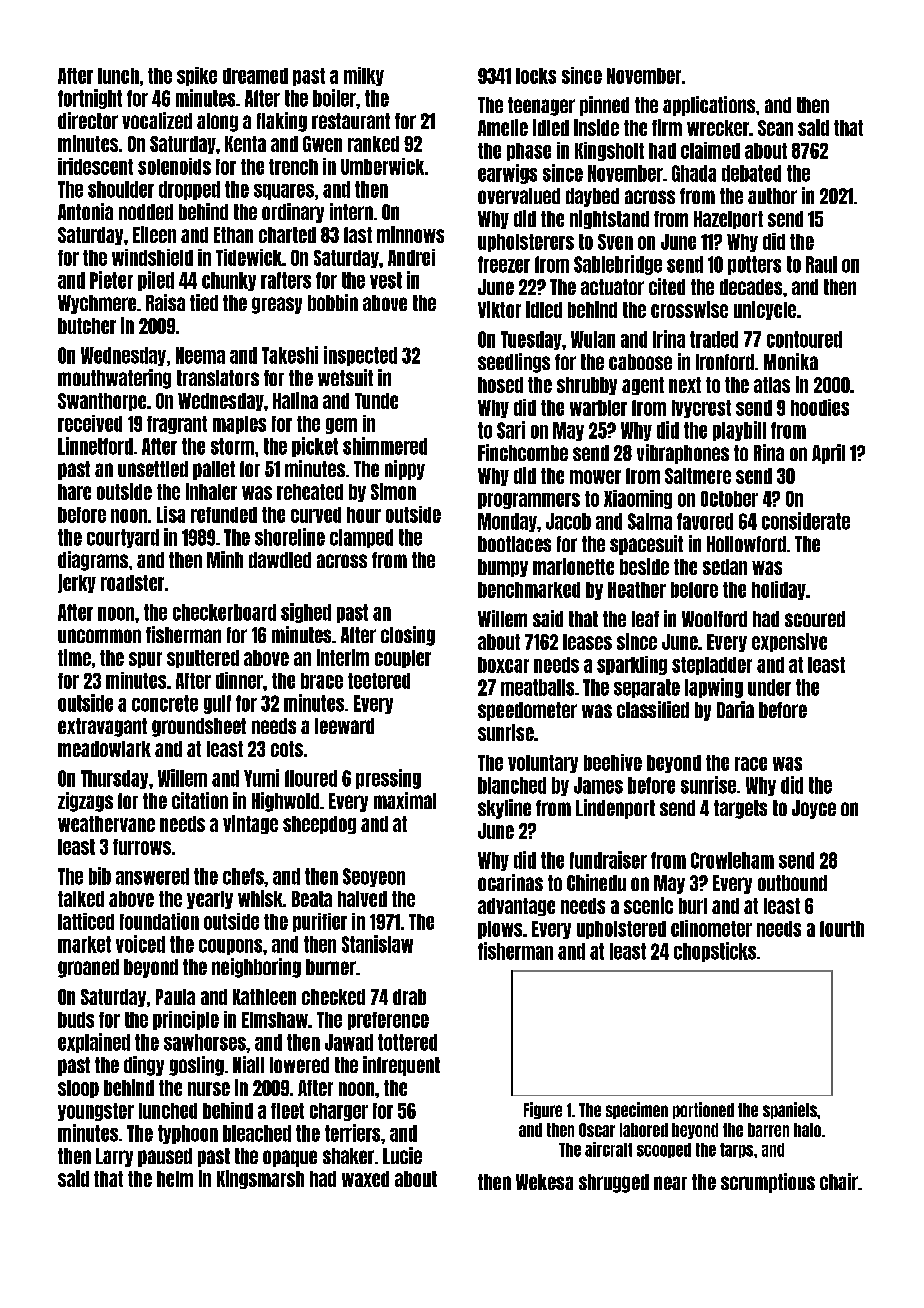 The image size is (924, 1308). I want to click on burl, so click(693, 906).
